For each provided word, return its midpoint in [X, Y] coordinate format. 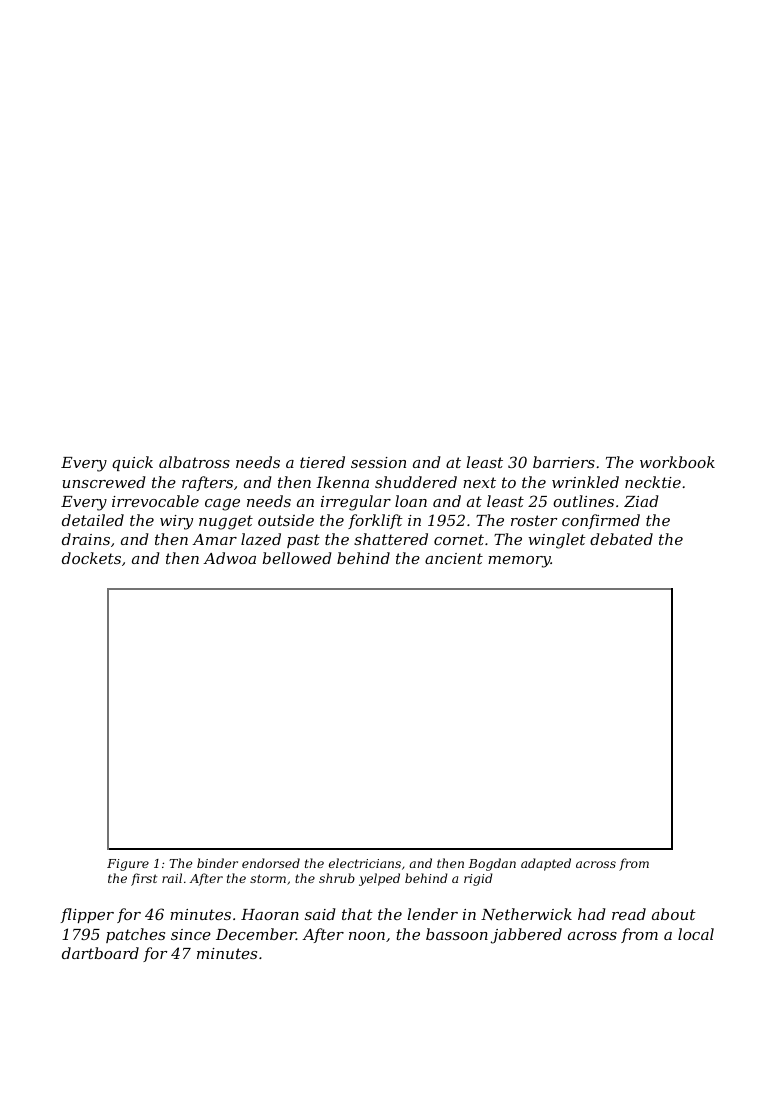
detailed [93, 520]
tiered [322, 462]
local [696, 934]
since [191, 934]
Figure [128, 865]
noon [367, 936]
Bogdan [492, 864]
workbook [677, 462]
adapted [546, 864]
